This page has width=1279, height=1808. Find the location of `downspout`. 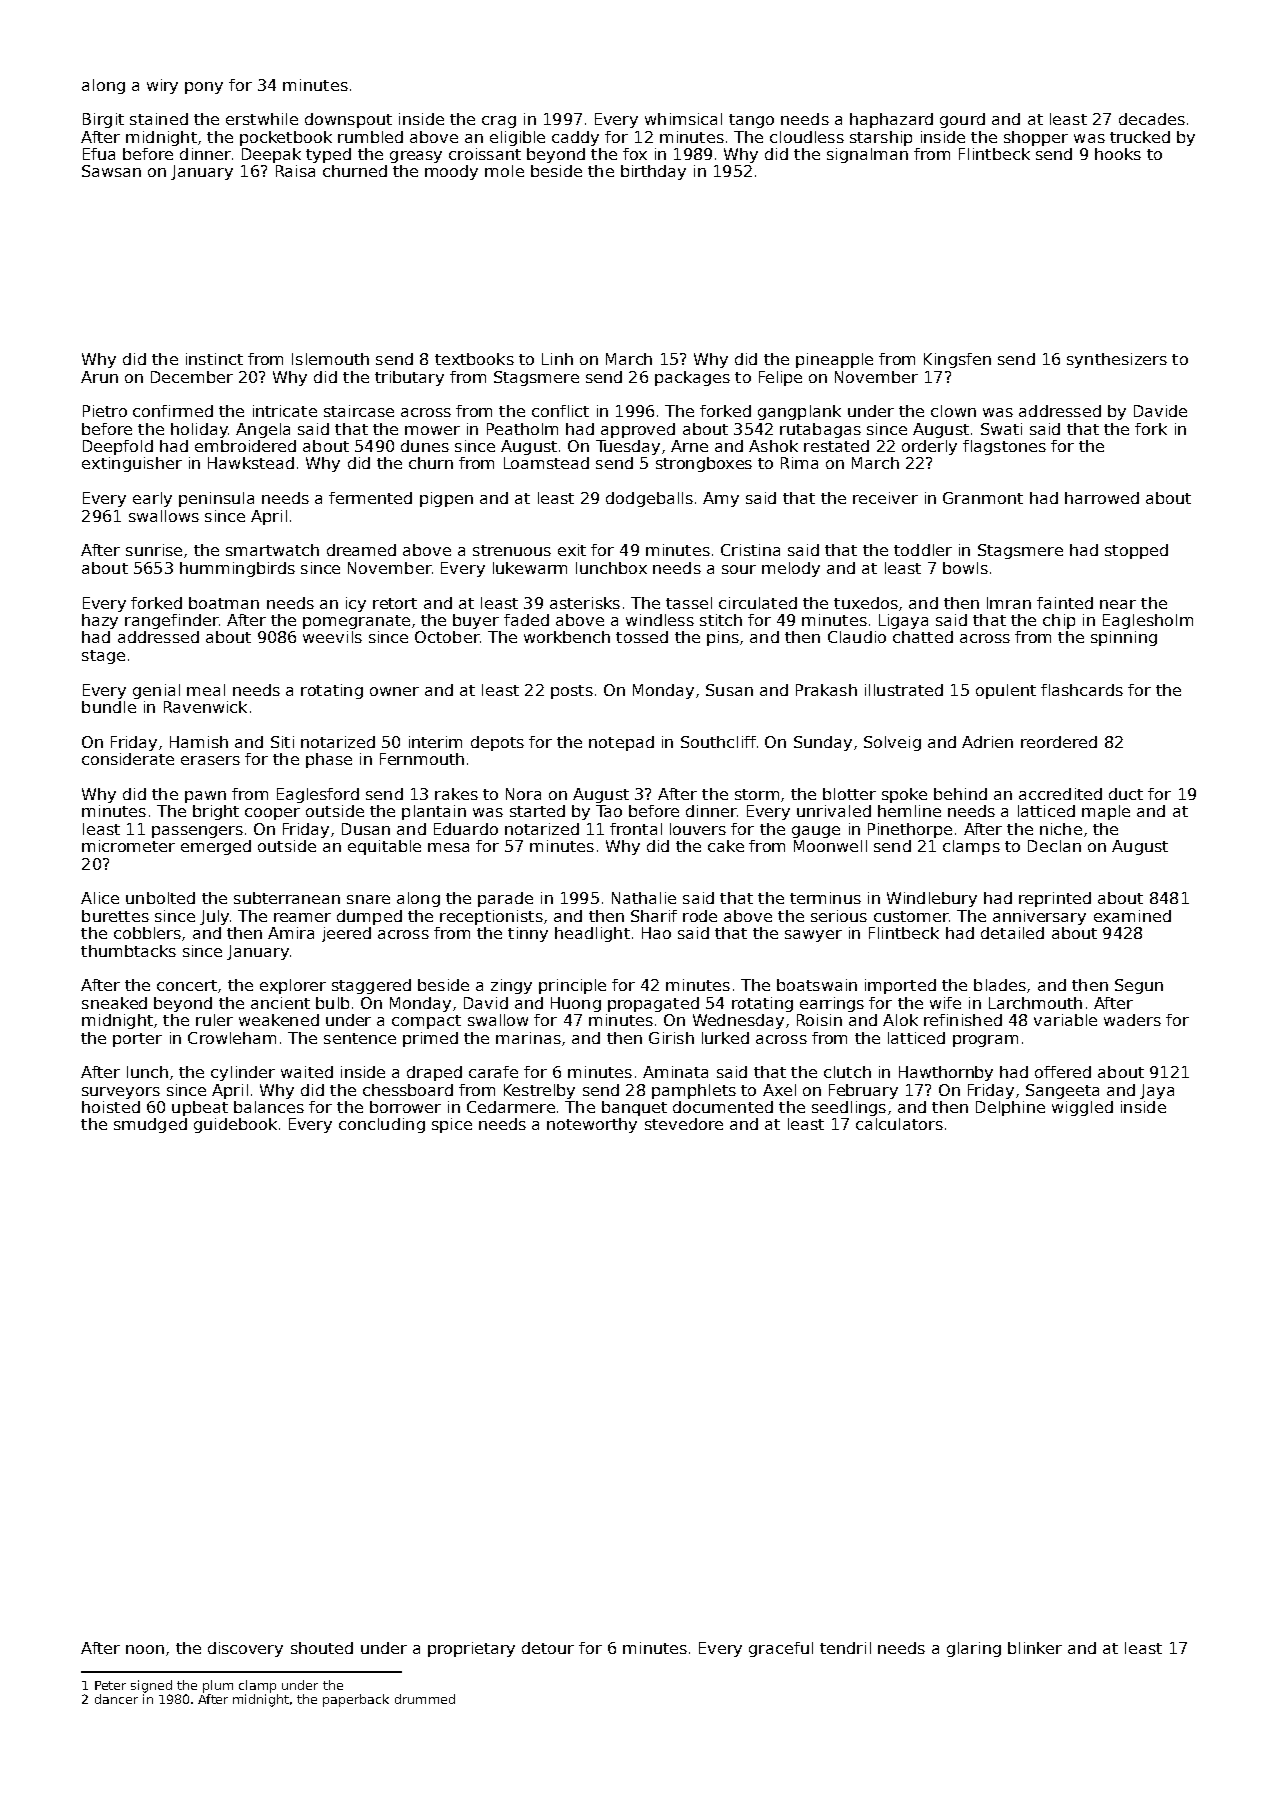

downspout is located at coordinates (348, 120).
